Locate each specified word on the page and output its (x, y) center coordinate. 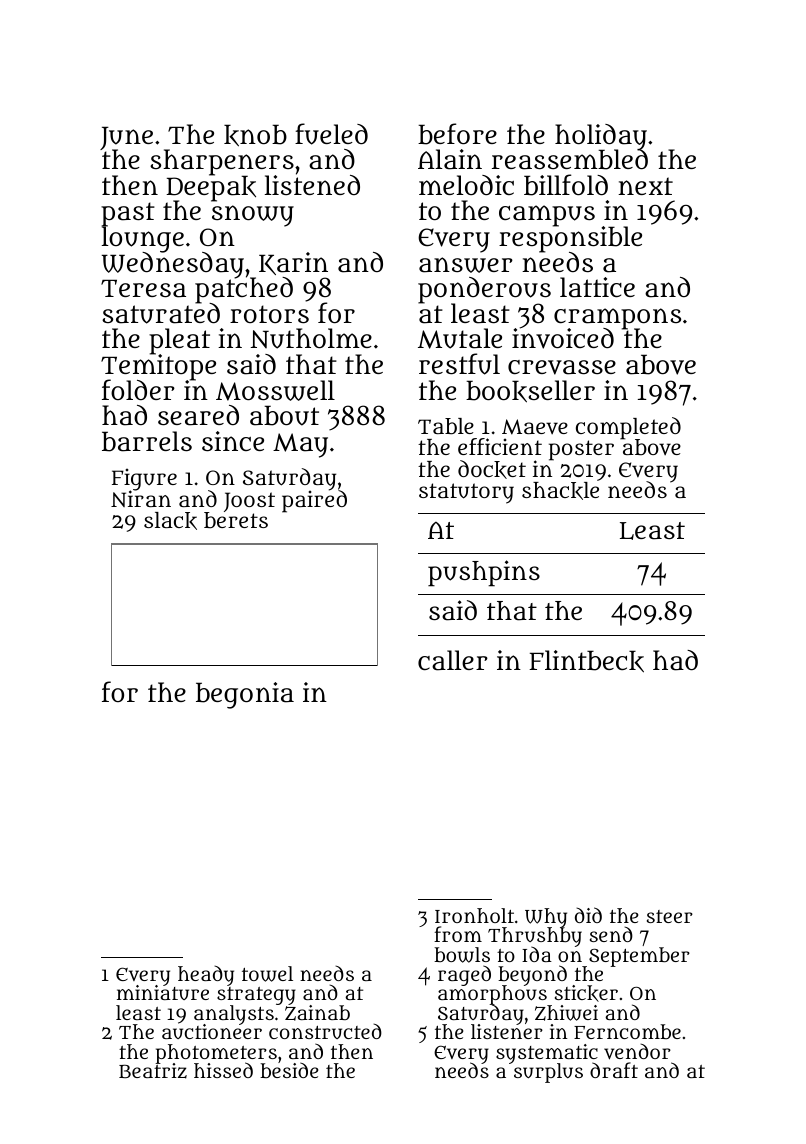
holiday (601, 137)
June (126, 138)
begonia (245, 695)
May (300, 445)
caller (453, 660)
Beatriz (153, 1071)
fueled (331, 134)
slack (170, 521)
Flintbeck (586, 661)
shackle (560, 491)
